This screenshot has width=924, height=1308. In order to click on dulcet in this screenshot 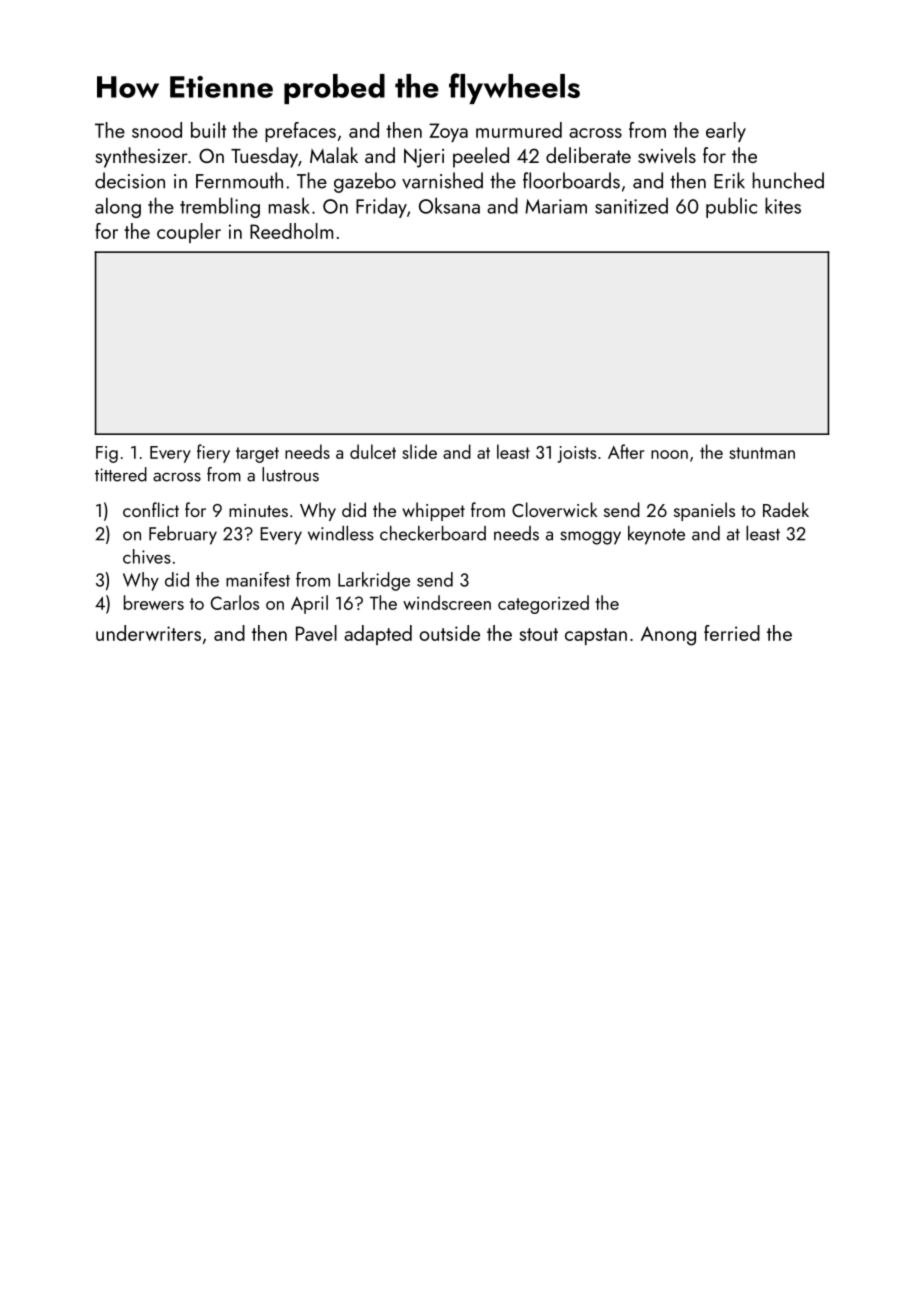, I will do `click(373, 451)`.
